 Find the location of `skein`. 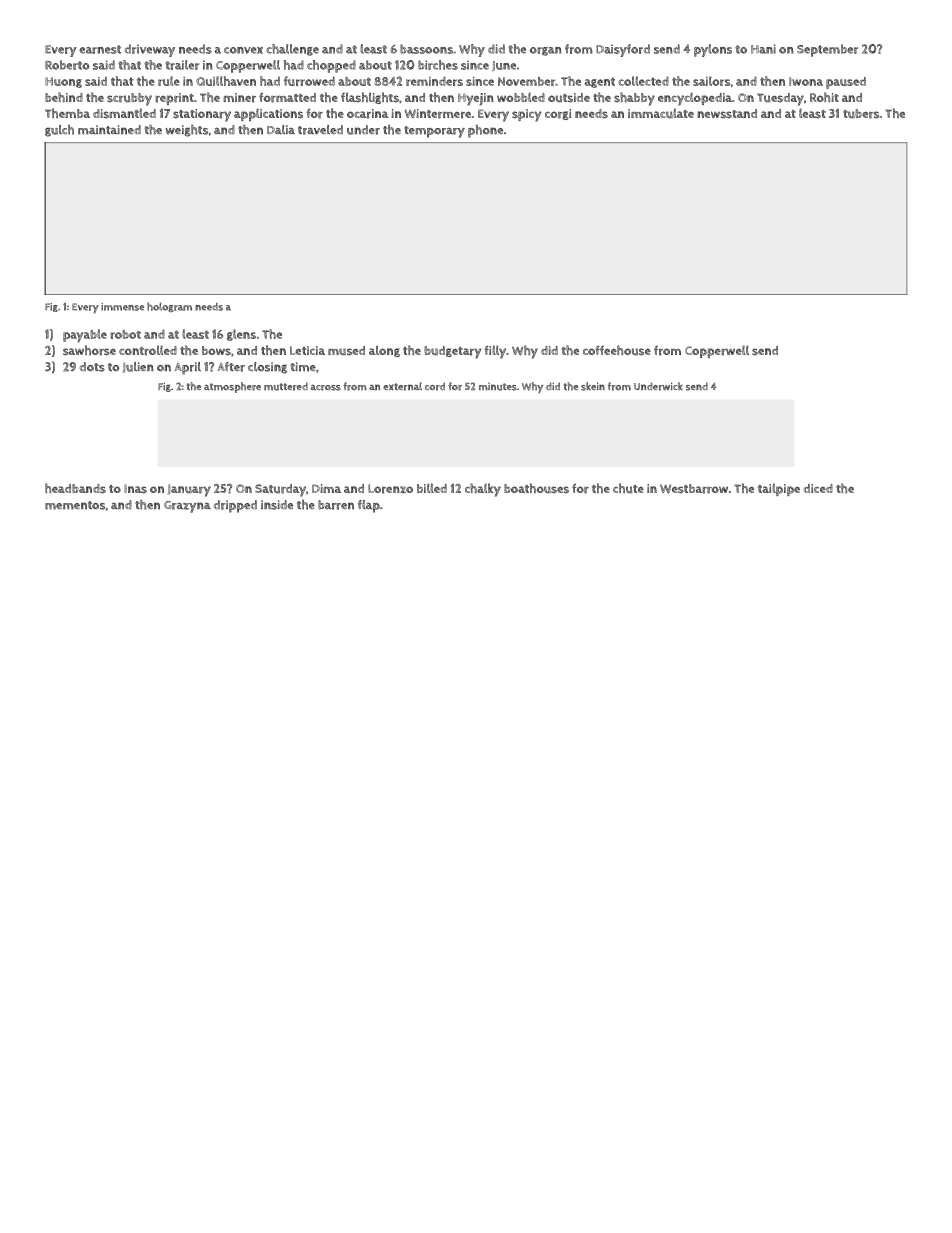

skein is located at coordinates (593, 386).
